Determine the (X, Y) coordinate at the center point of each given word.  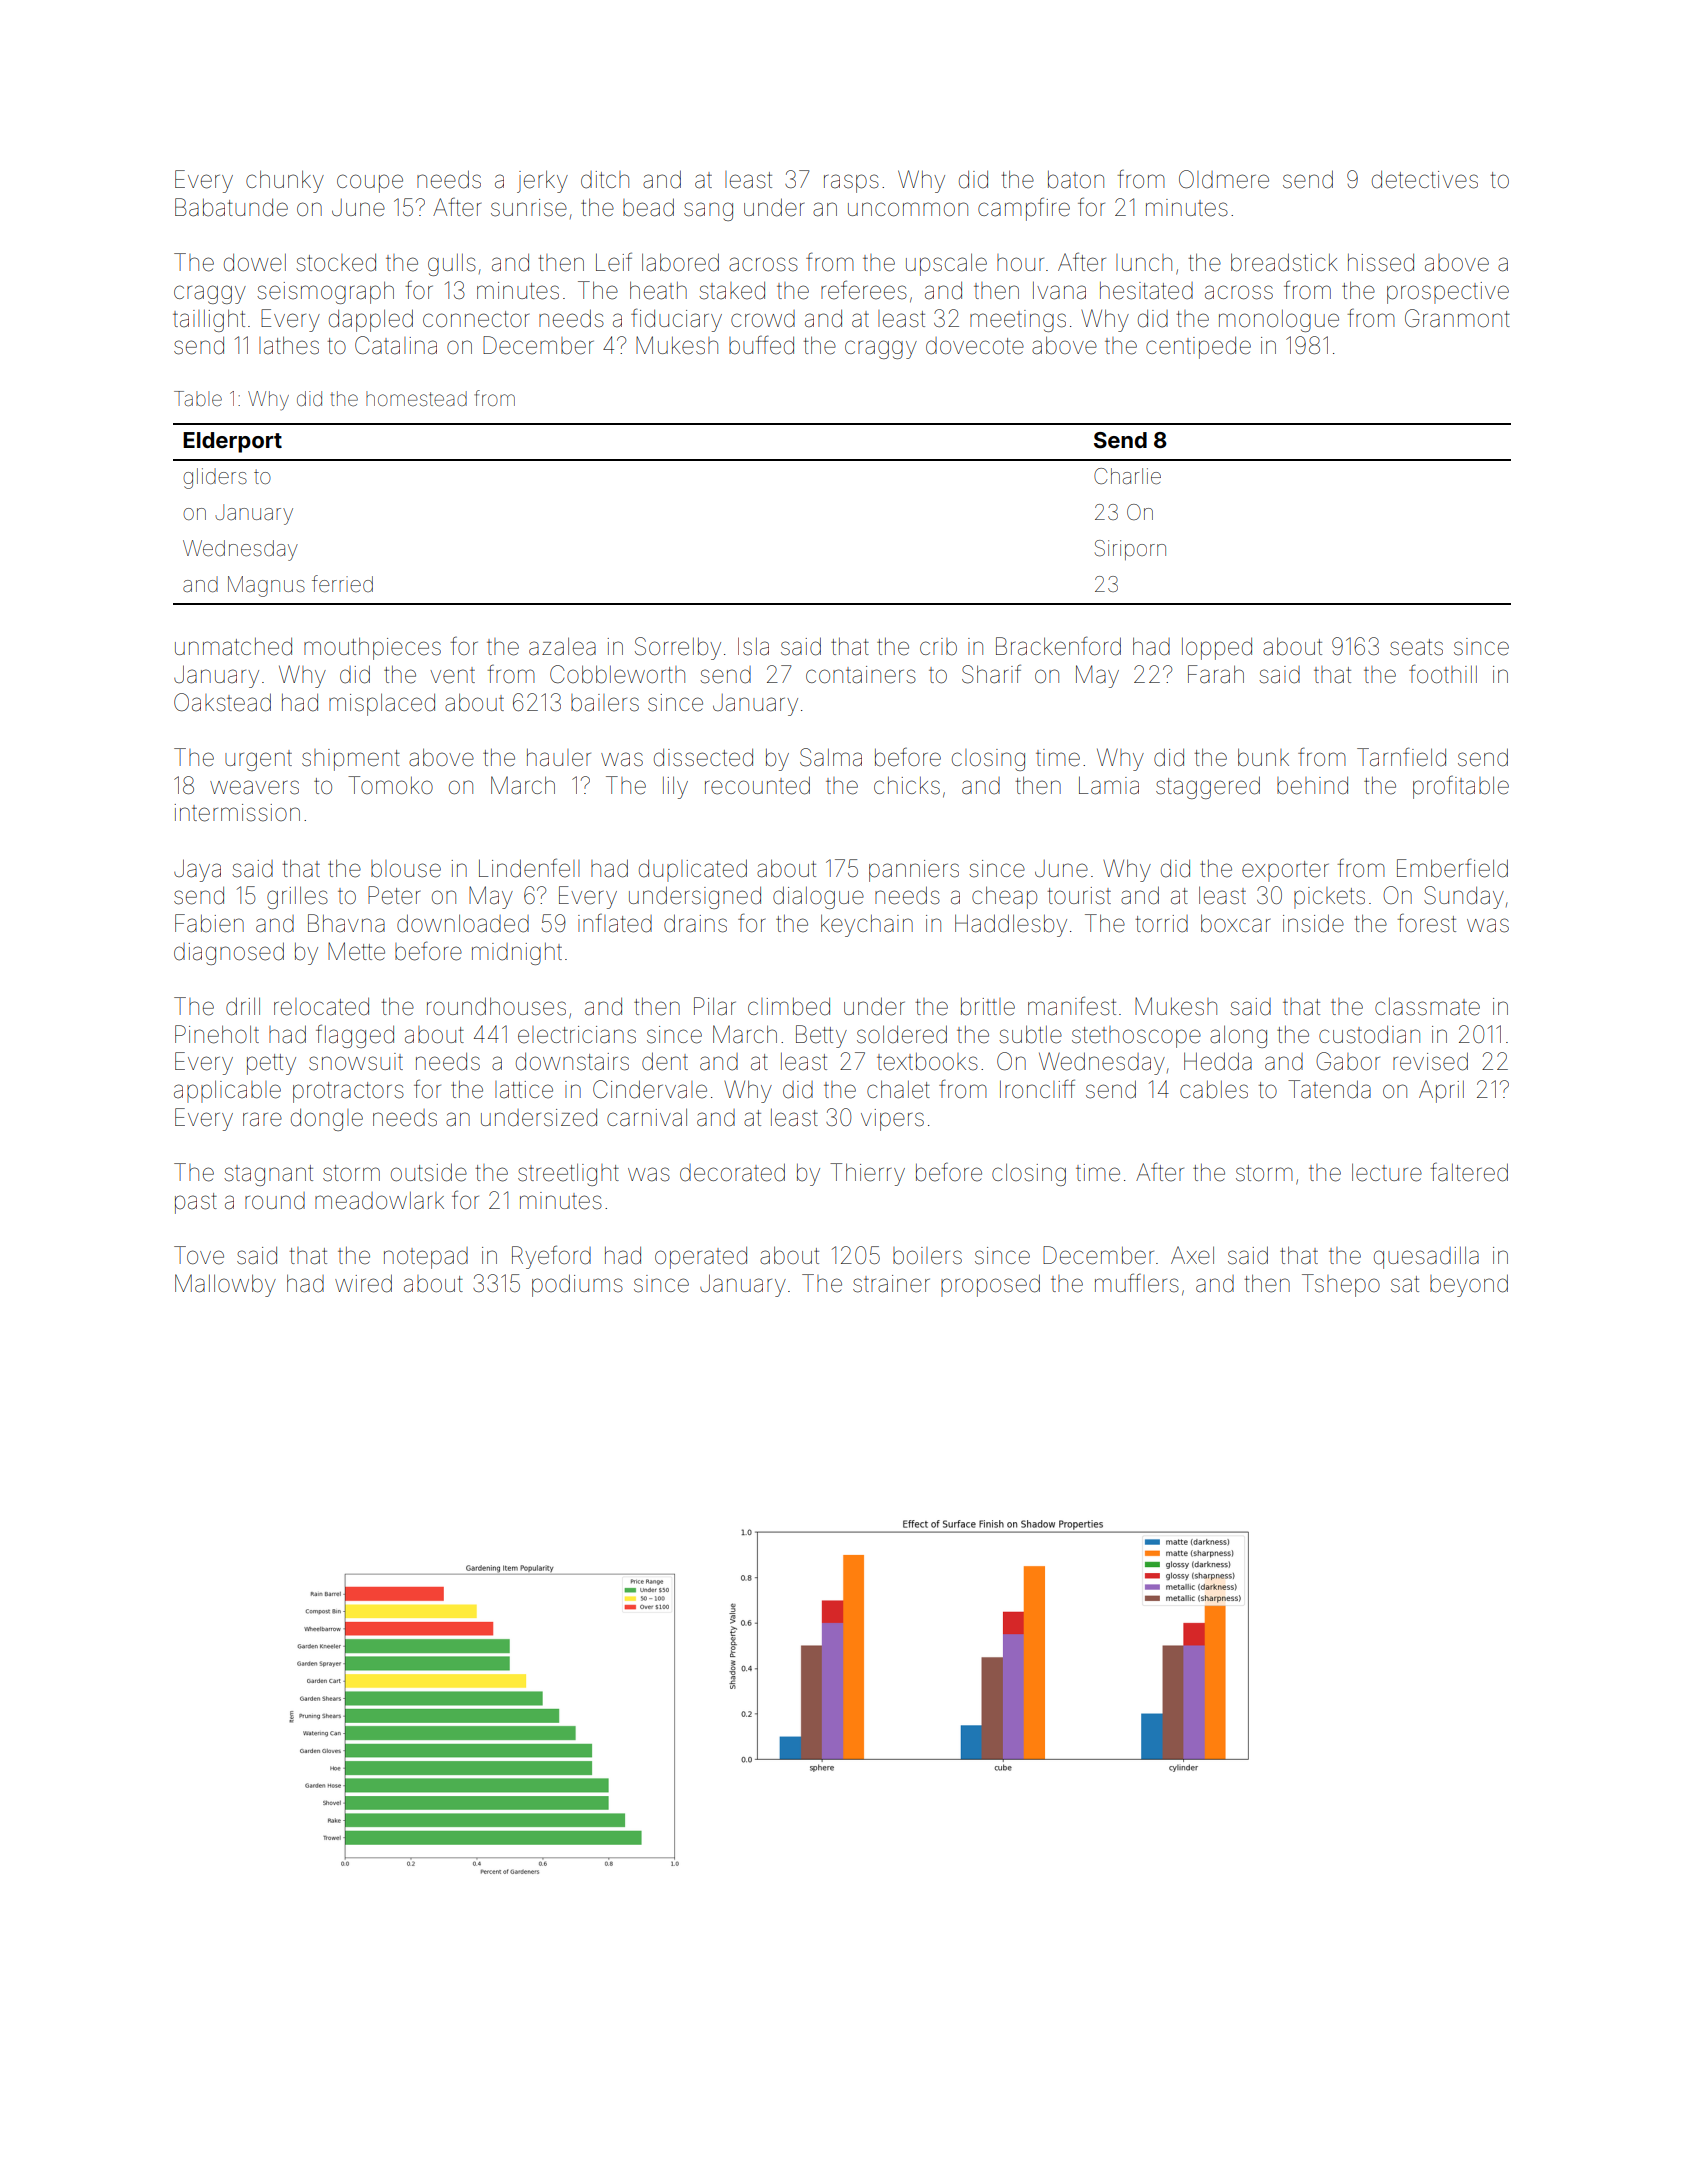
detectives (1425, 180)
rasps (851, 183)
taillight (209, 320)
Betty (821, 1036)
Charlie (1127, 476)
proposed (990, 1285)
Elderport (232, 442)
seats (1416, 647)
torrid (1162, 924)
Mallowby (225, 1285)
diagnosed (229, 953)
